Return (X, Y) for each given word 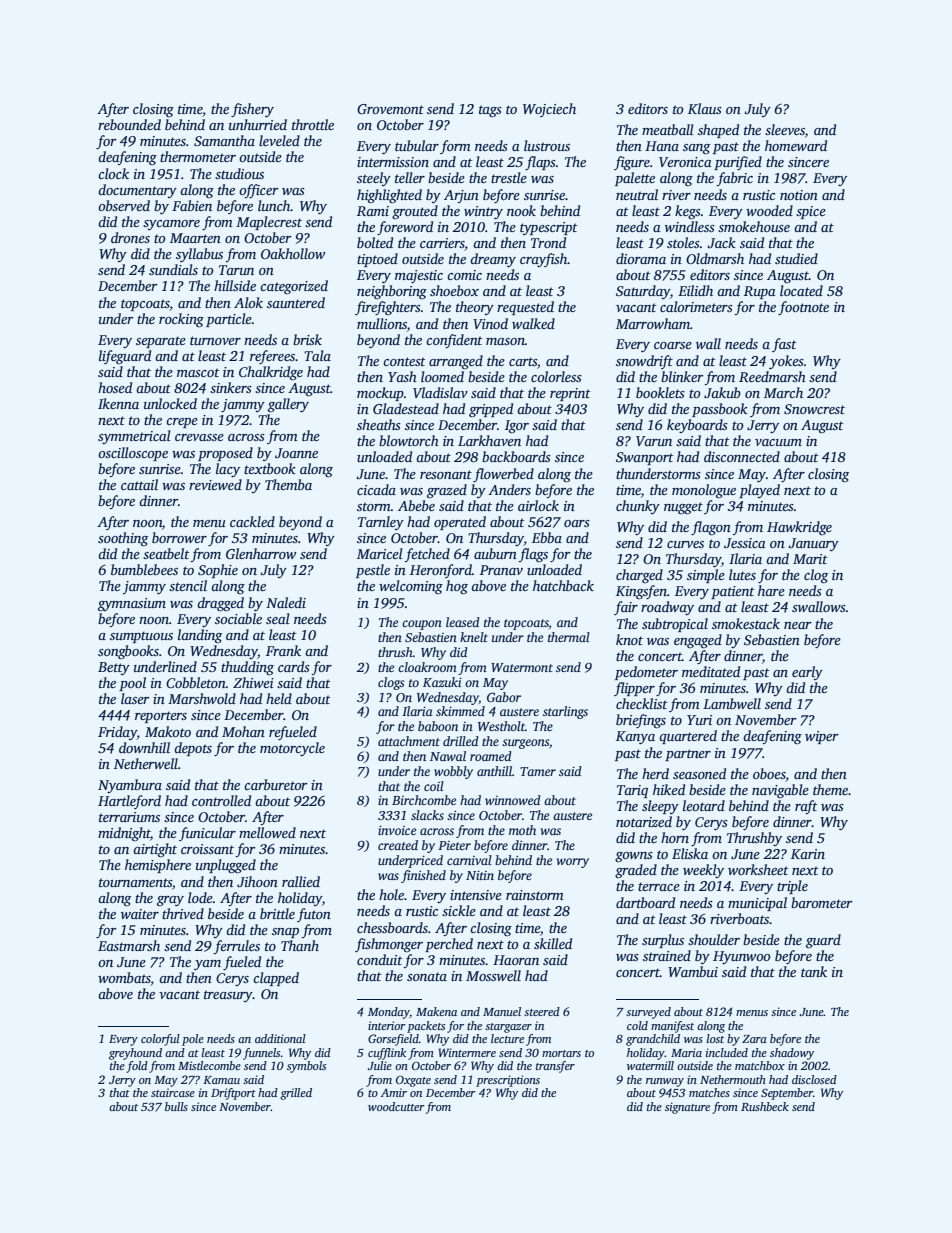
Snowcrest (814, 409)
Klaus (705, 108)
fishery (252, 110)
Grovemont (390, 109)
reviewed (215, 484)
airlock (538, 505)
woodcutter (396, 1106)
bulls (176, 1106)
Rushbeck (765, 1106)
